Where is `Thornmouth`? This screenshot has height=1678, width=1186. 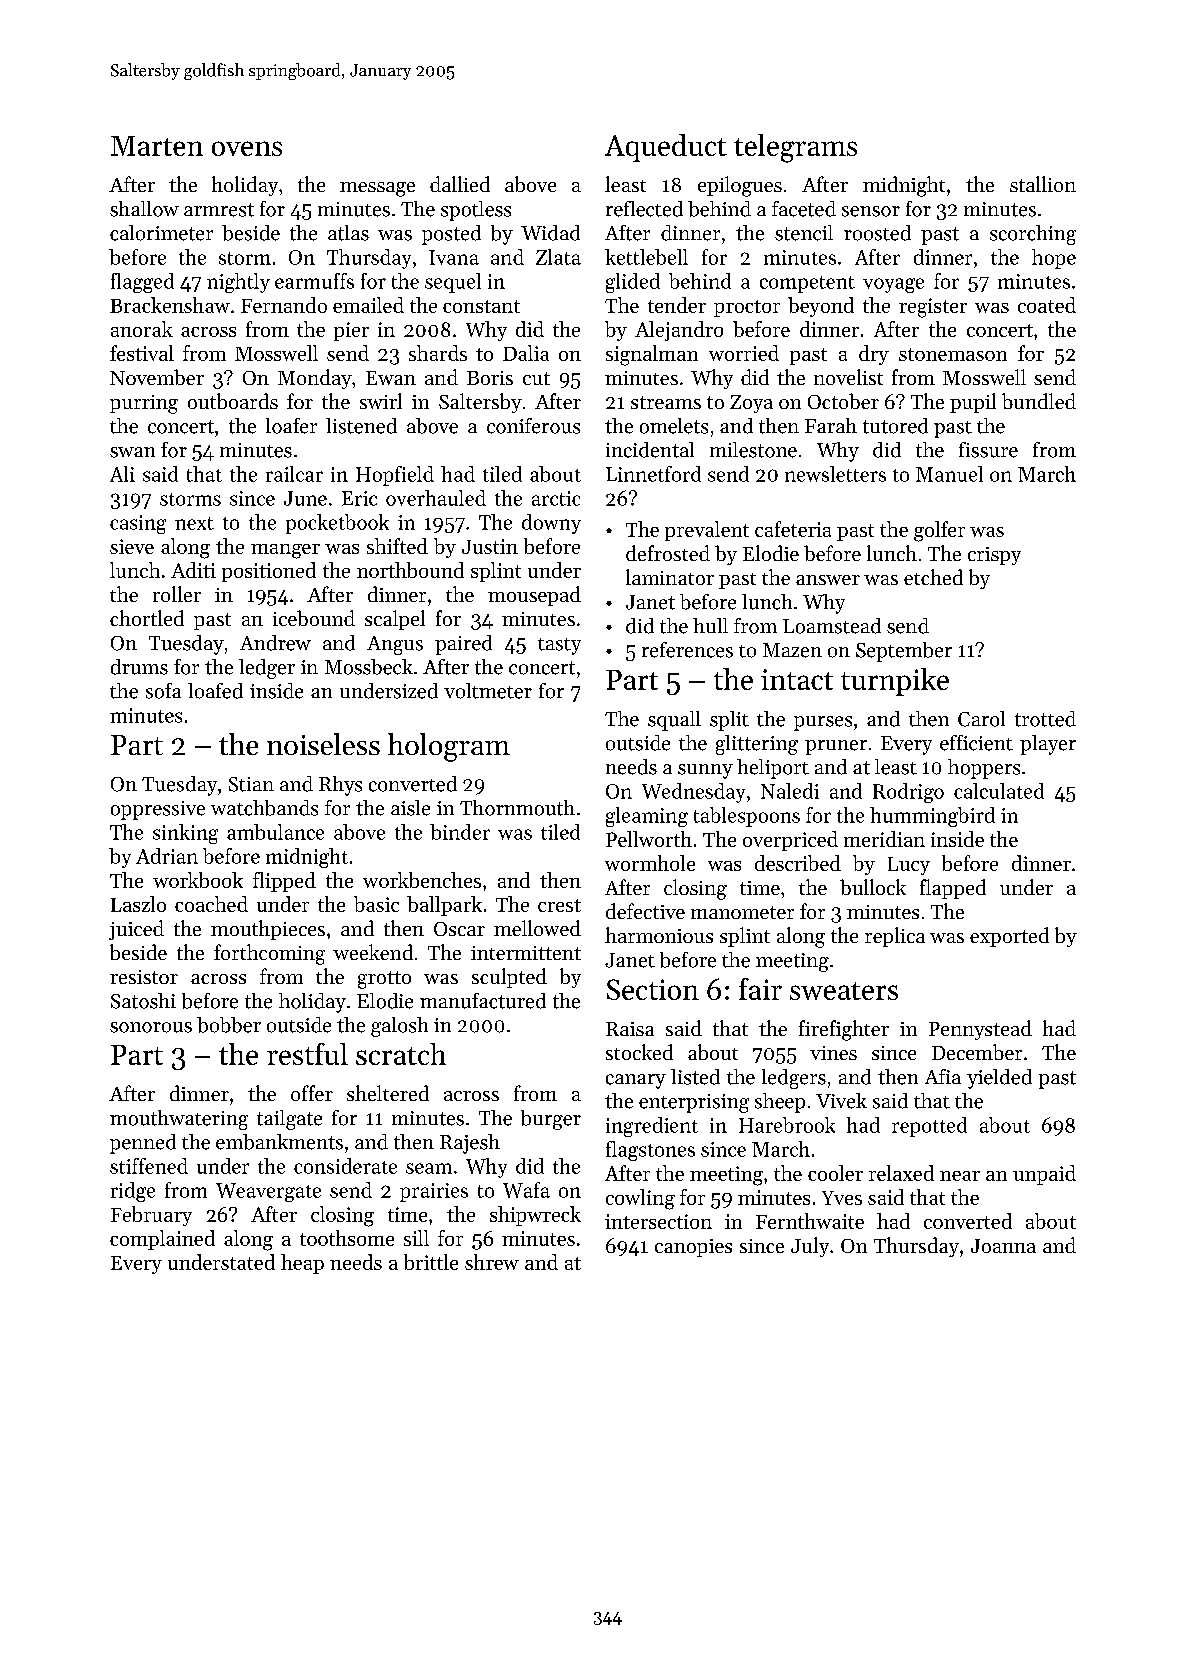 Thornmouth is located at coordinates (517, 808).
